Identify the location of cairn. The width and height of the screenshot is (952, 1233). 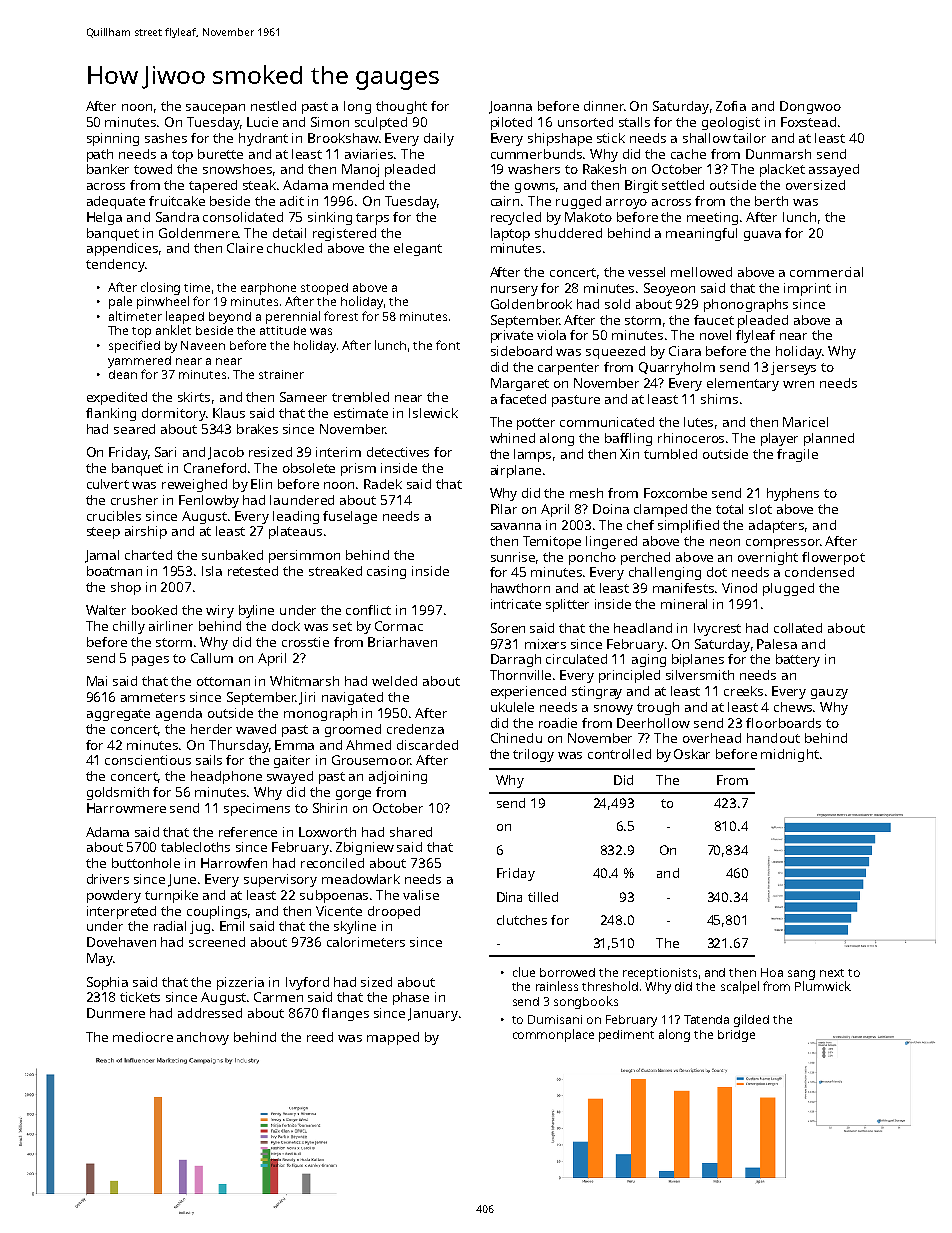
(505, 201).
